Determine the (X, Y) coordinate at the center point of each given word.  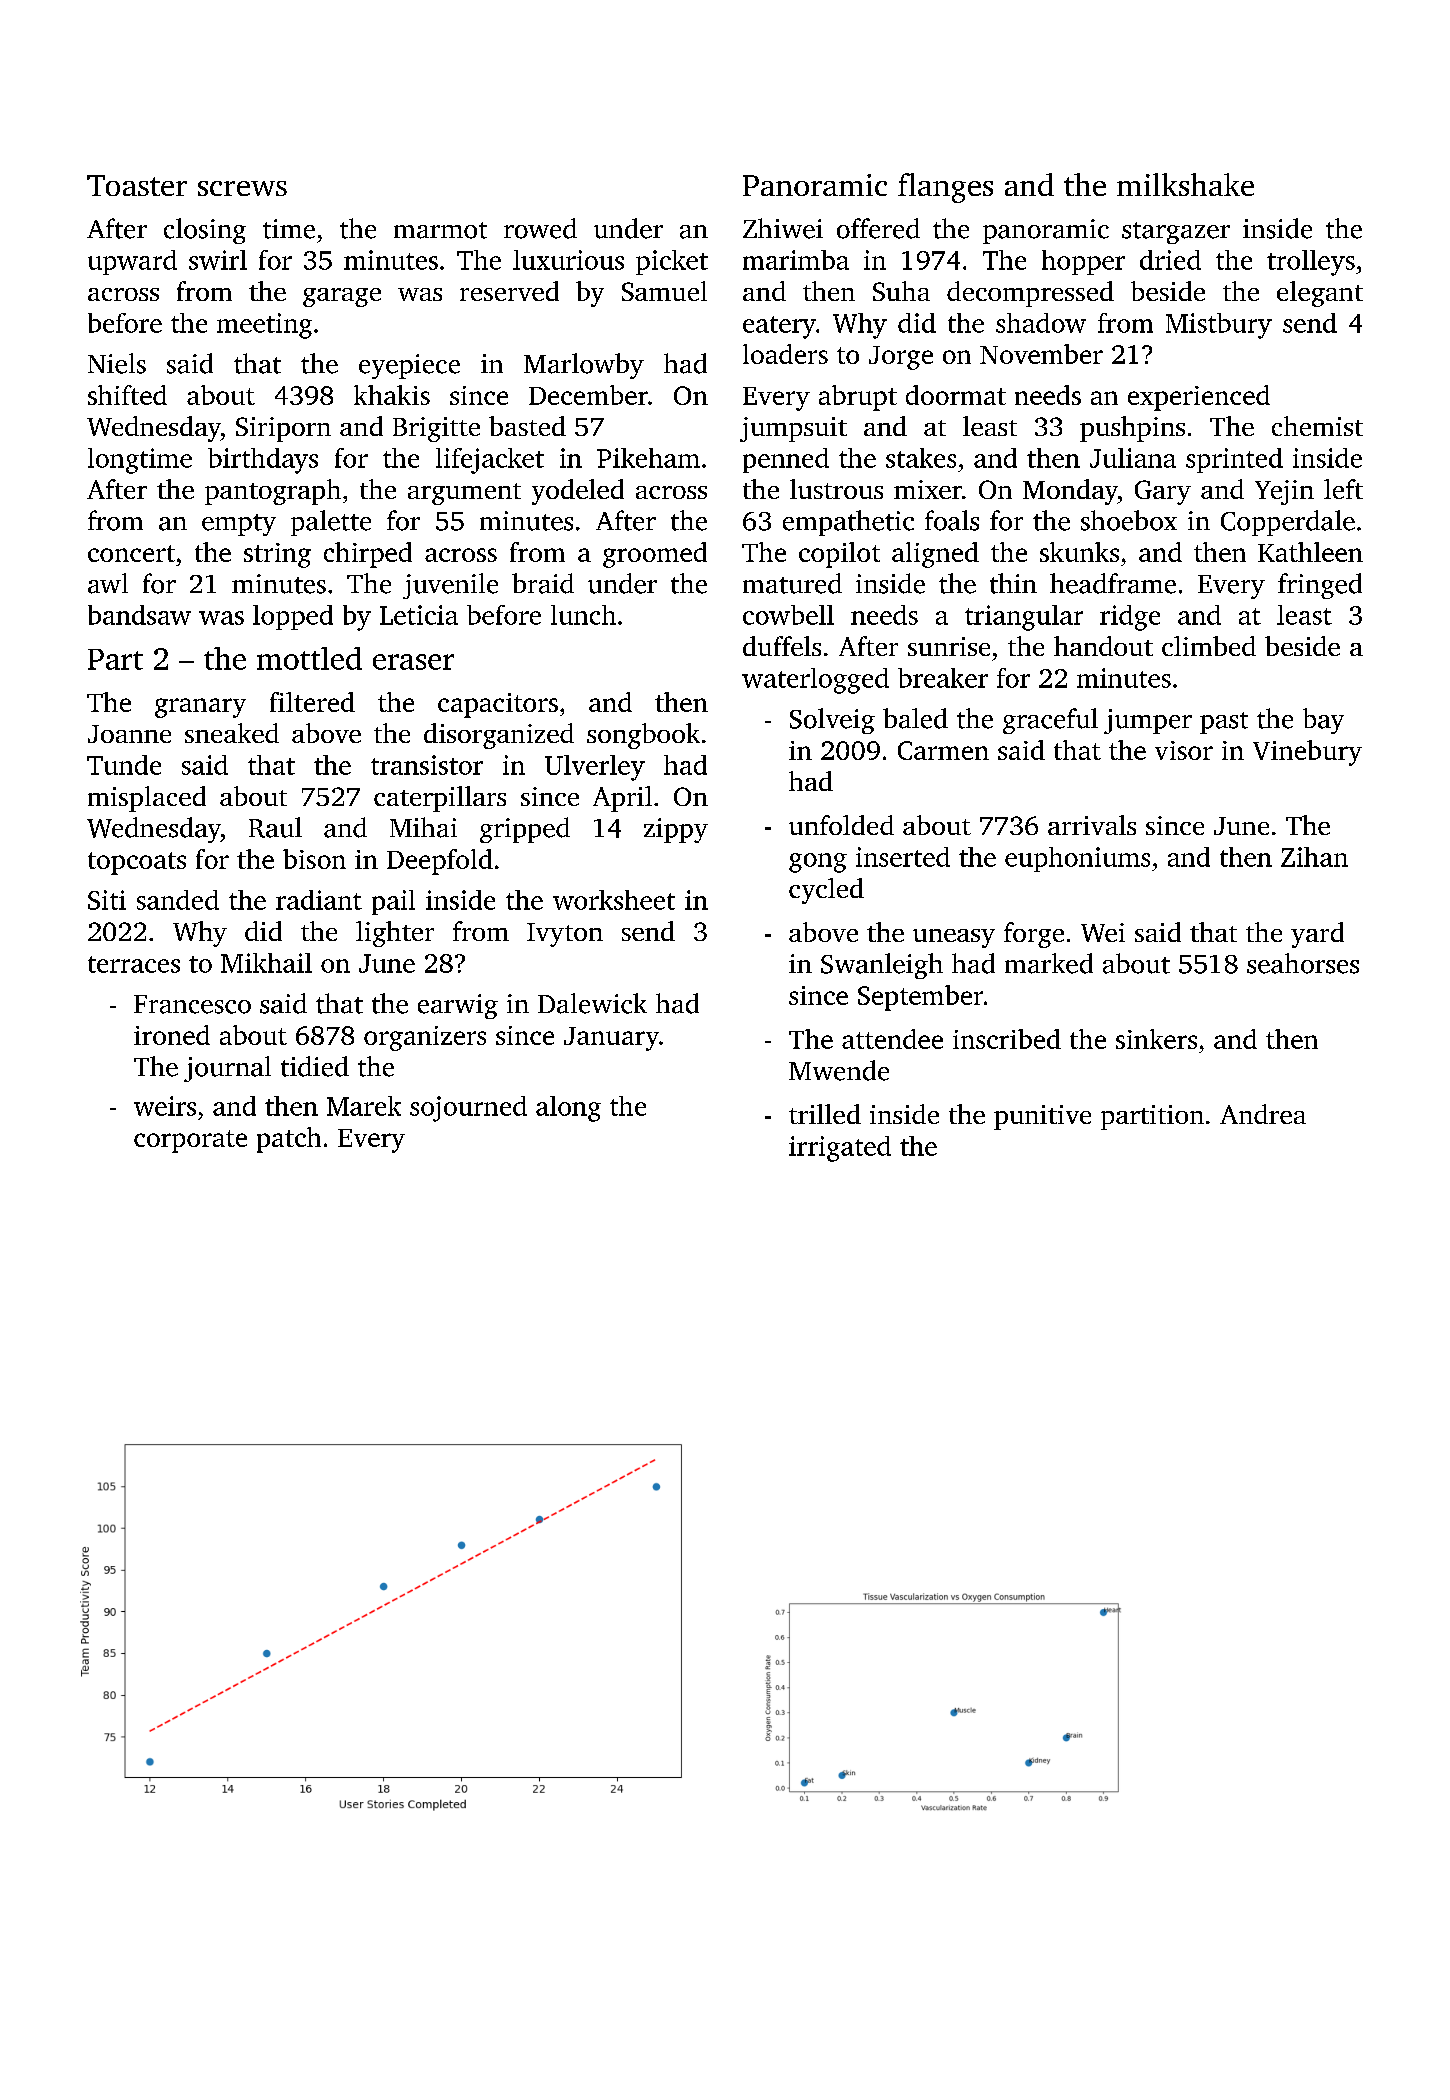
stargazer (1176, 233)
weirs (165, 1106)
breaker (943, 678)
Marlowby (584, 366)
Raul (275, 827)
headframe (1113, 583)
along (568, 1109)
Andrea (1263, 1114)
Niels (117, 363)
